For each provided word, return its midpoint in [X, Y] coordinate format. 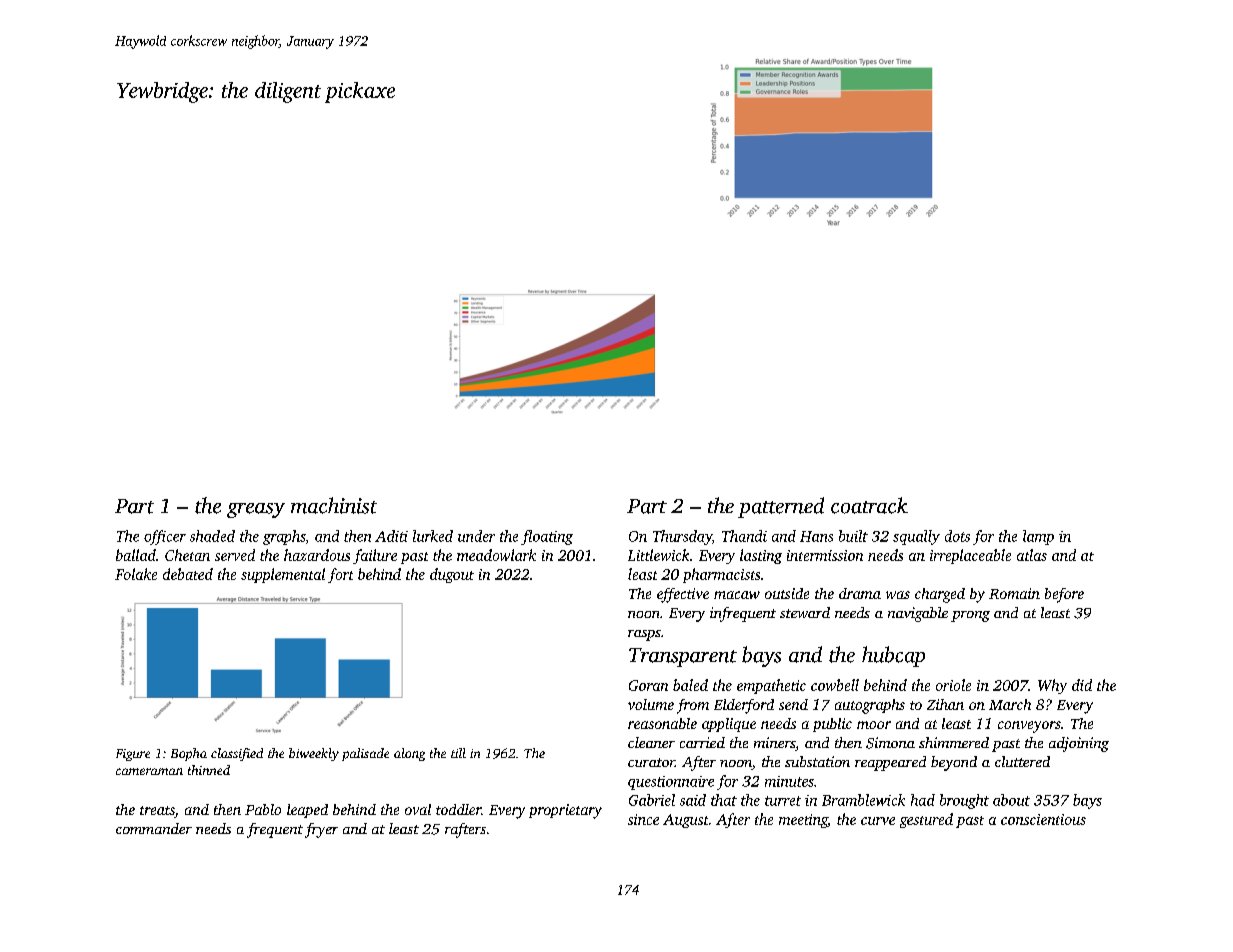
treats [157, 812]
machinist [334, 505]
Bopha [189, 754]
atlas [1032, 555]
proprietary [565, 811]
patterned [781, 507]
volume [651, 704]
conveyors [1029, 727]
